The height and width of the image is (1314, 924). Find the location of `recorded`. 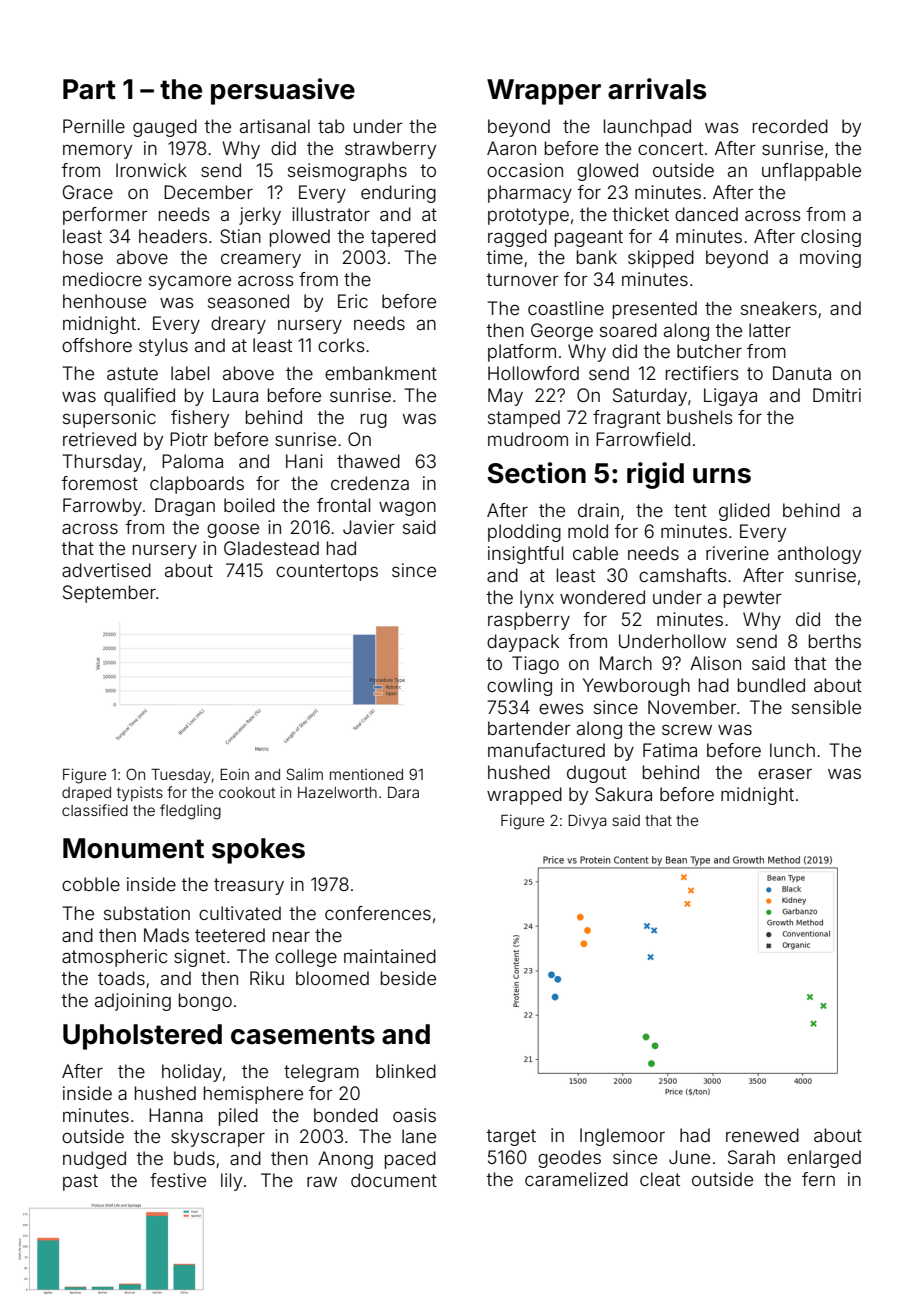

recorded is located at coordinates (790, 126).
